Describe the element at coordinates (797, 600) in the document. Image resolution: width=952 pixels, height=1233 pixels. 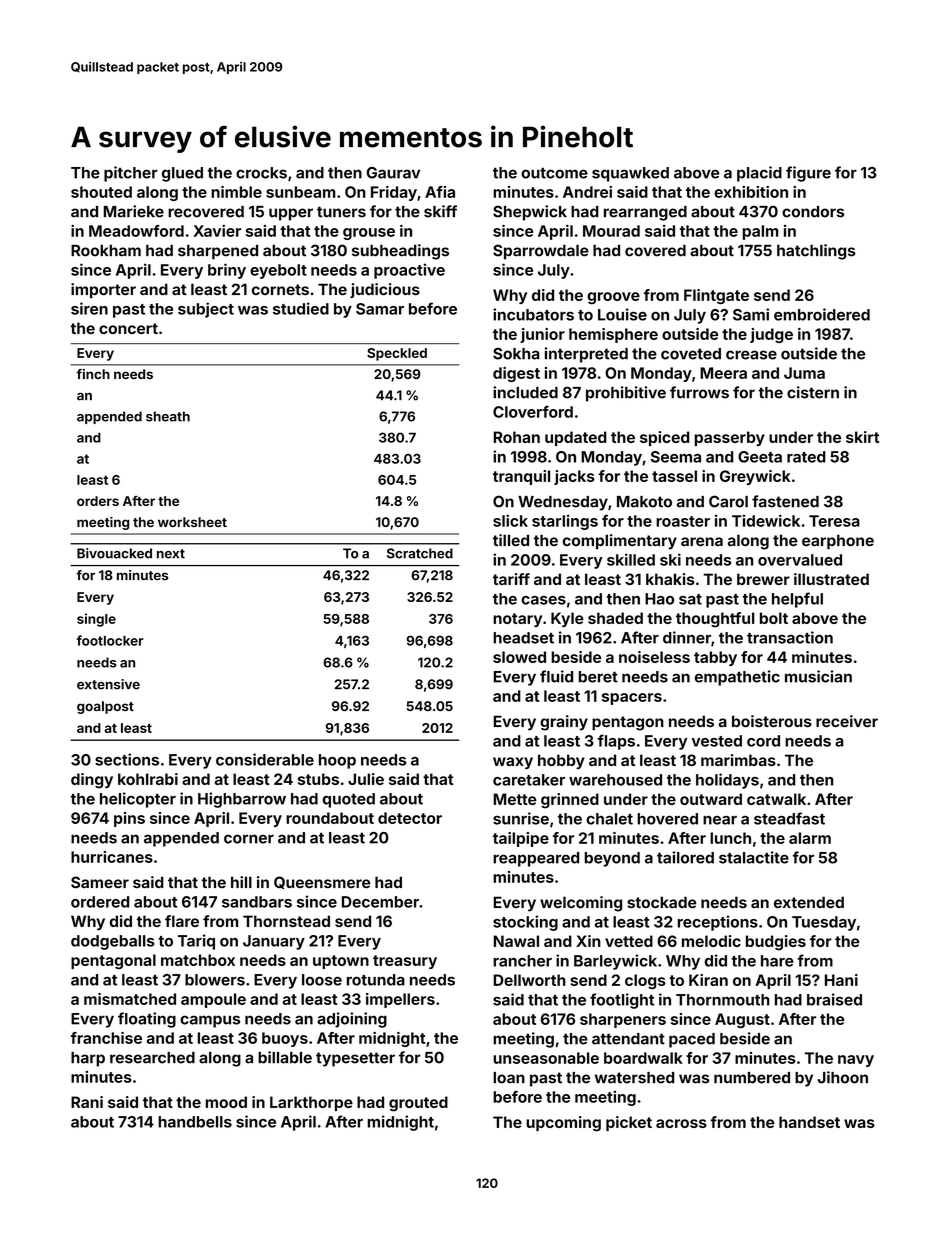
I see `helpful` at that location.
